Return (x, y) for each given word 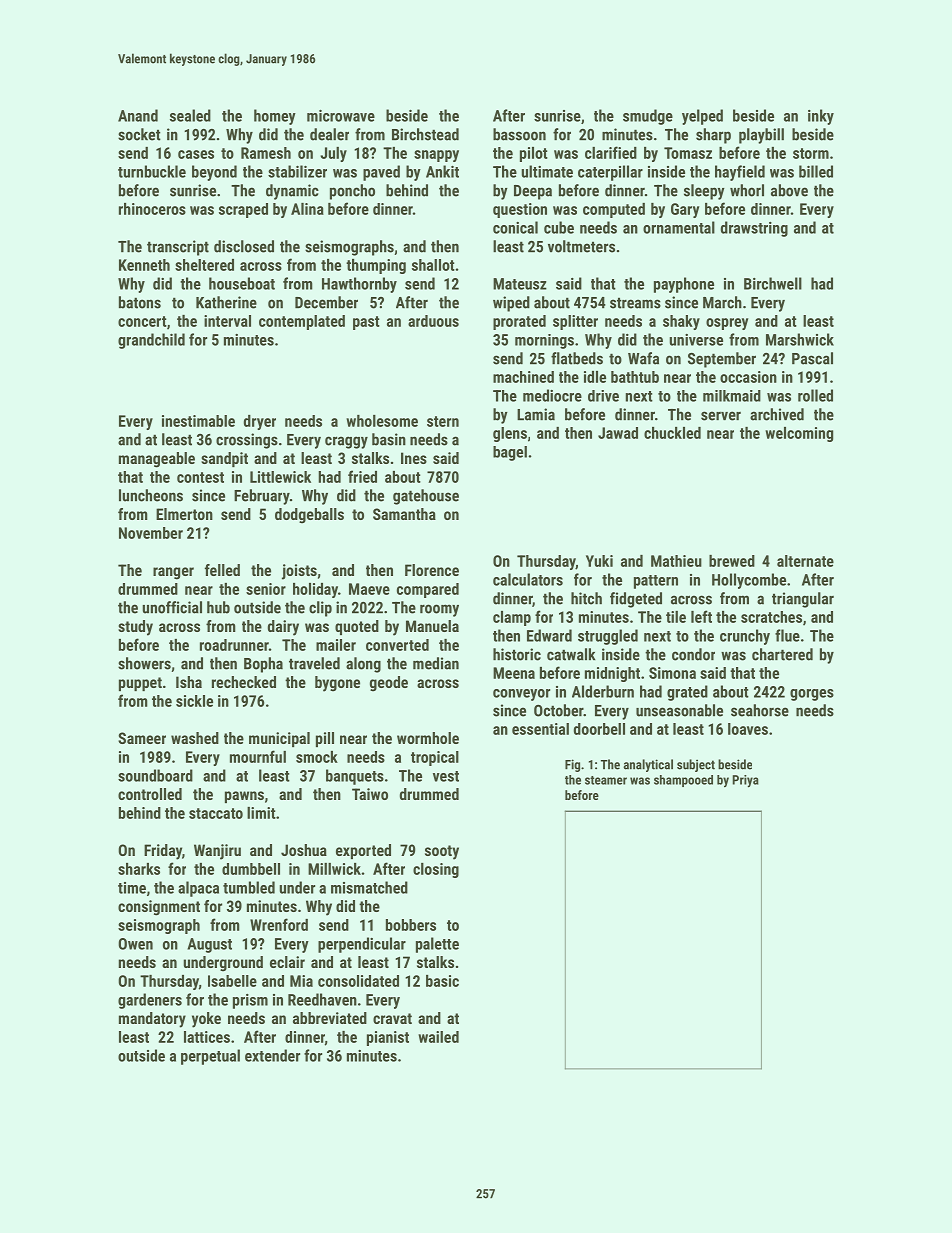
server (721, 416)
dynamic (292, 192)
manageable (157, 460)
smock (317, 757)
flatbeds (577, 358)
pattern (656, 582)
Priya (745, 781)
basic (442, 981)
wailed (438, 1037)
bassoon (519, 134)
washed (195, 738)
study (135, 628)
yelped (702, 117)
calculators (528, 579)
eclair (287, 962)
